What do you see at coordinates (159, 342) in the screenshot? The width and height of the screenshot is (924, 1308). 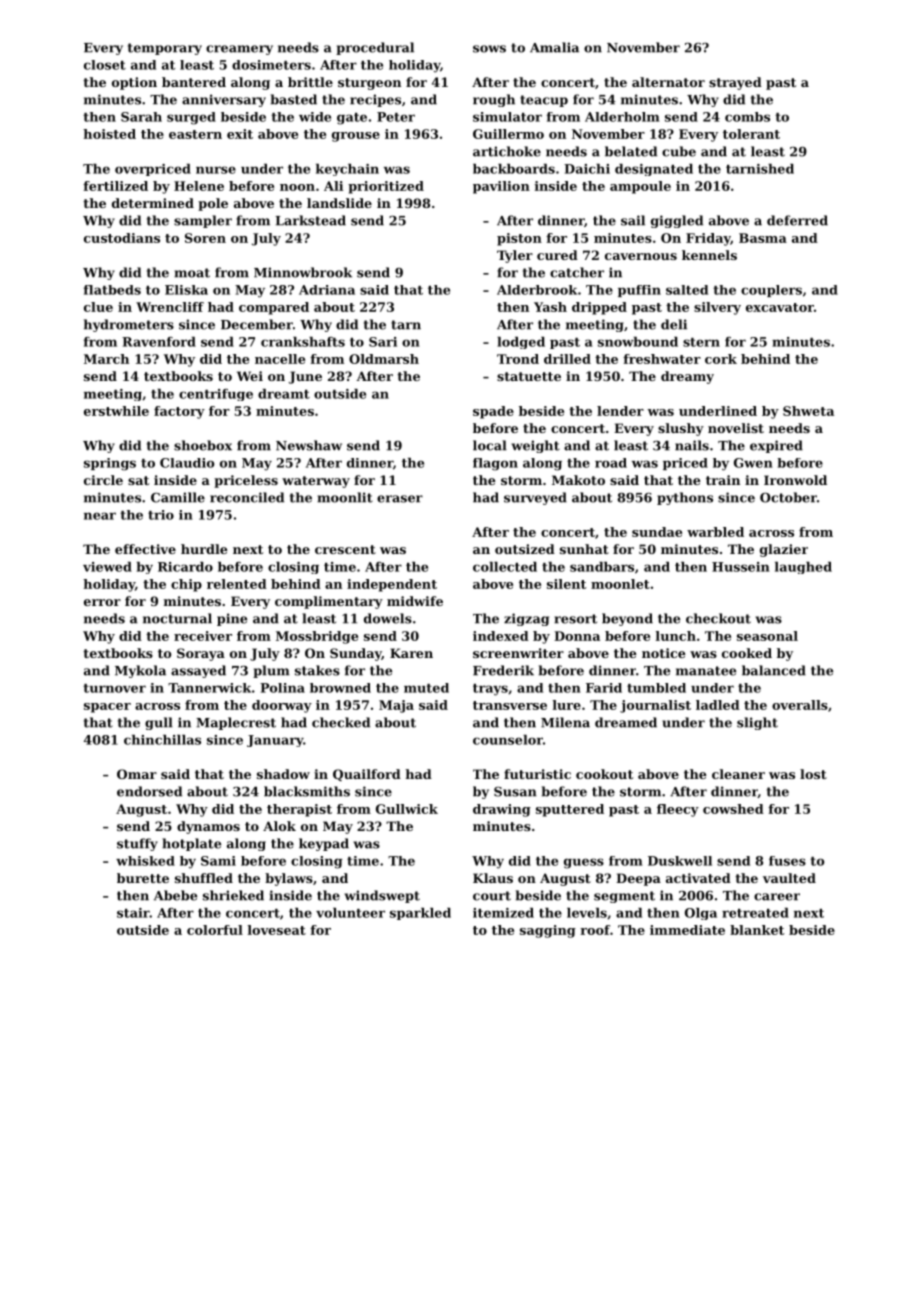 I see `Ravenford` at bounding box center [159, 342].
